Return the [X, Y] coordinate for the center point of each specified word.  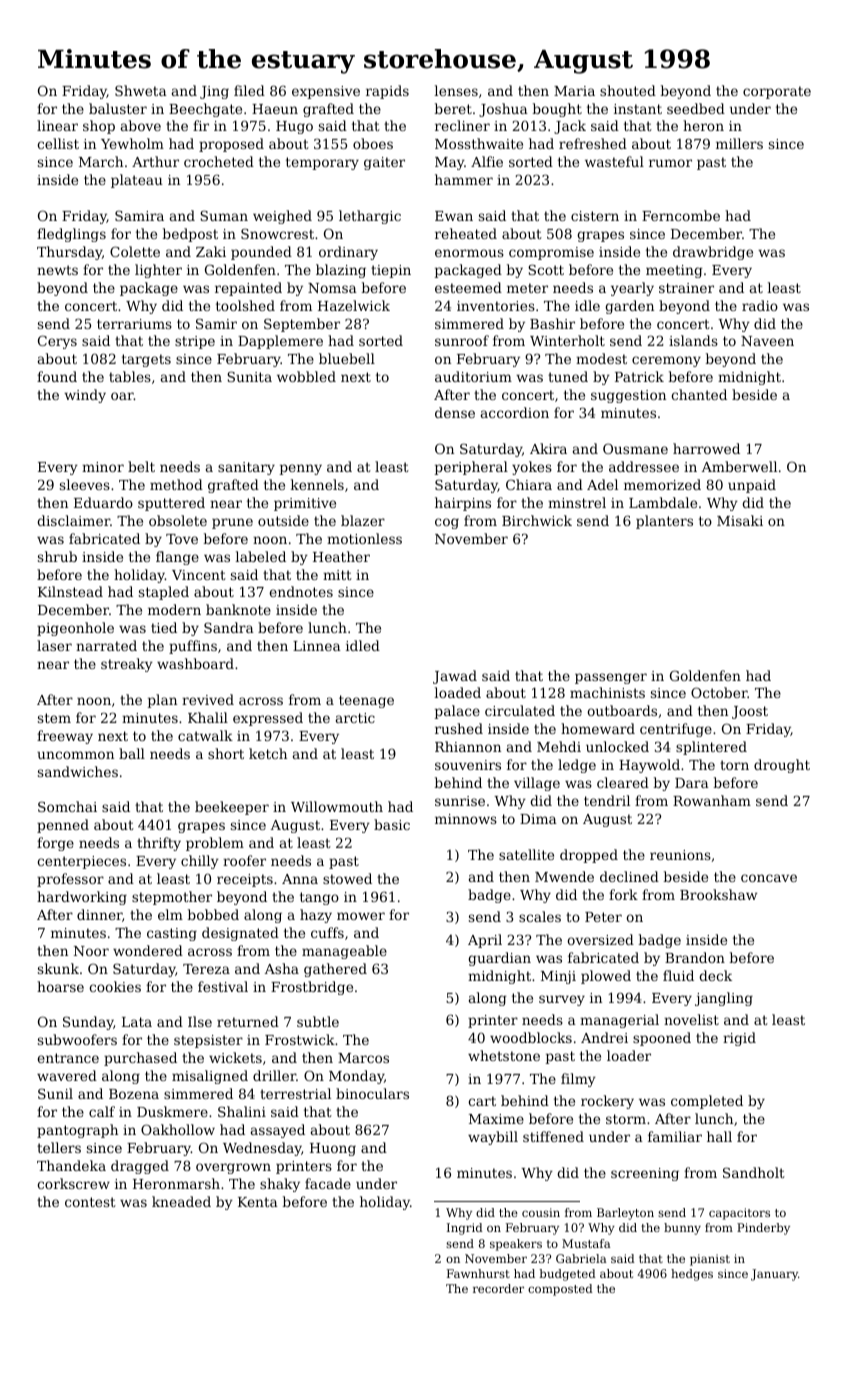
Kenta [258, 1202]
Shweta [141, 90]
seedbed [696, 108]
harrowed [706, 448]
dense [455, 412]
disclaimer [73, 520]
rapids [387, 92]
